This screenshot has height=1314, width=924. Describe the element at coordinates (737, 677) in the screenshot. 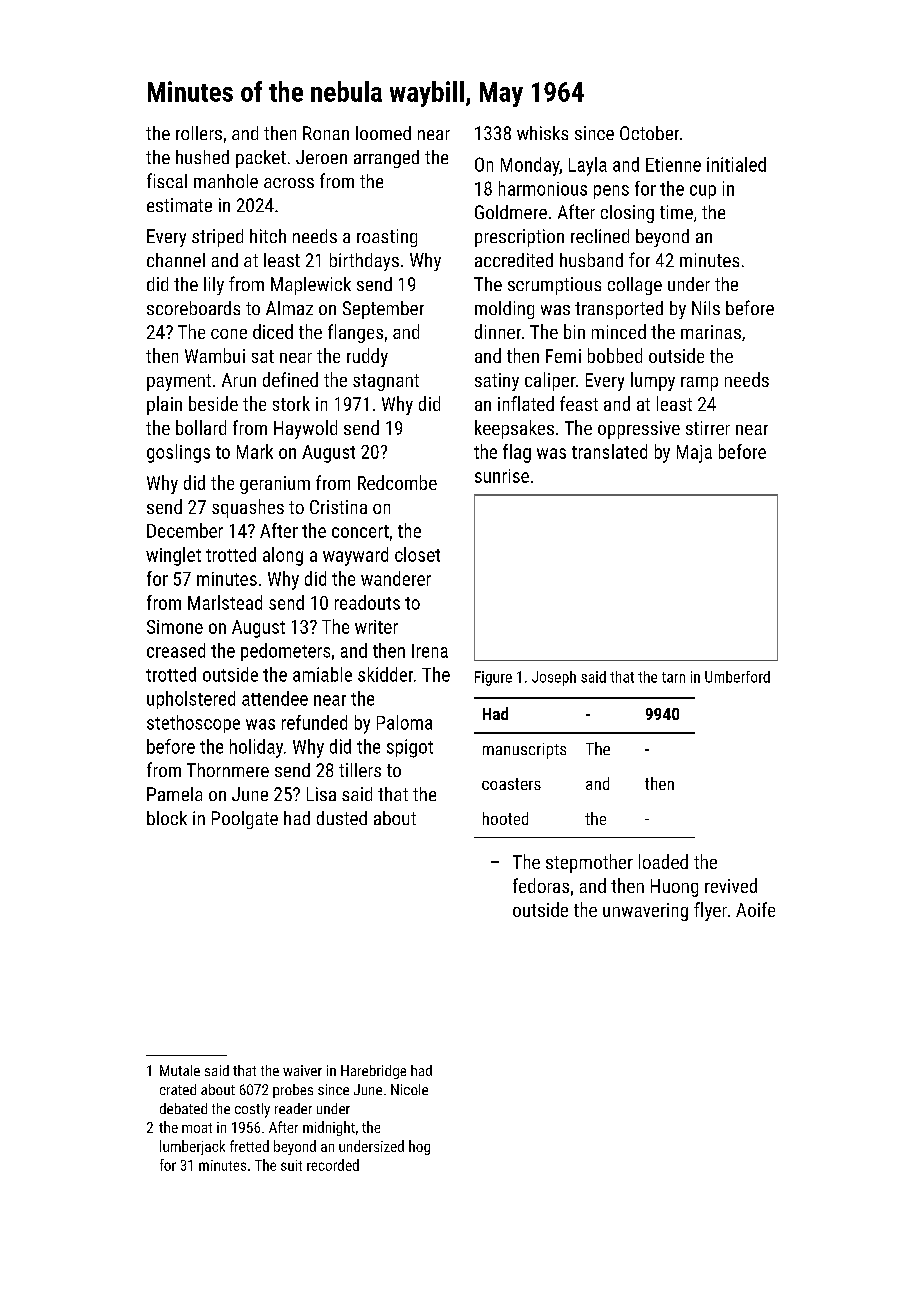

I see `Umberford` at that location.
